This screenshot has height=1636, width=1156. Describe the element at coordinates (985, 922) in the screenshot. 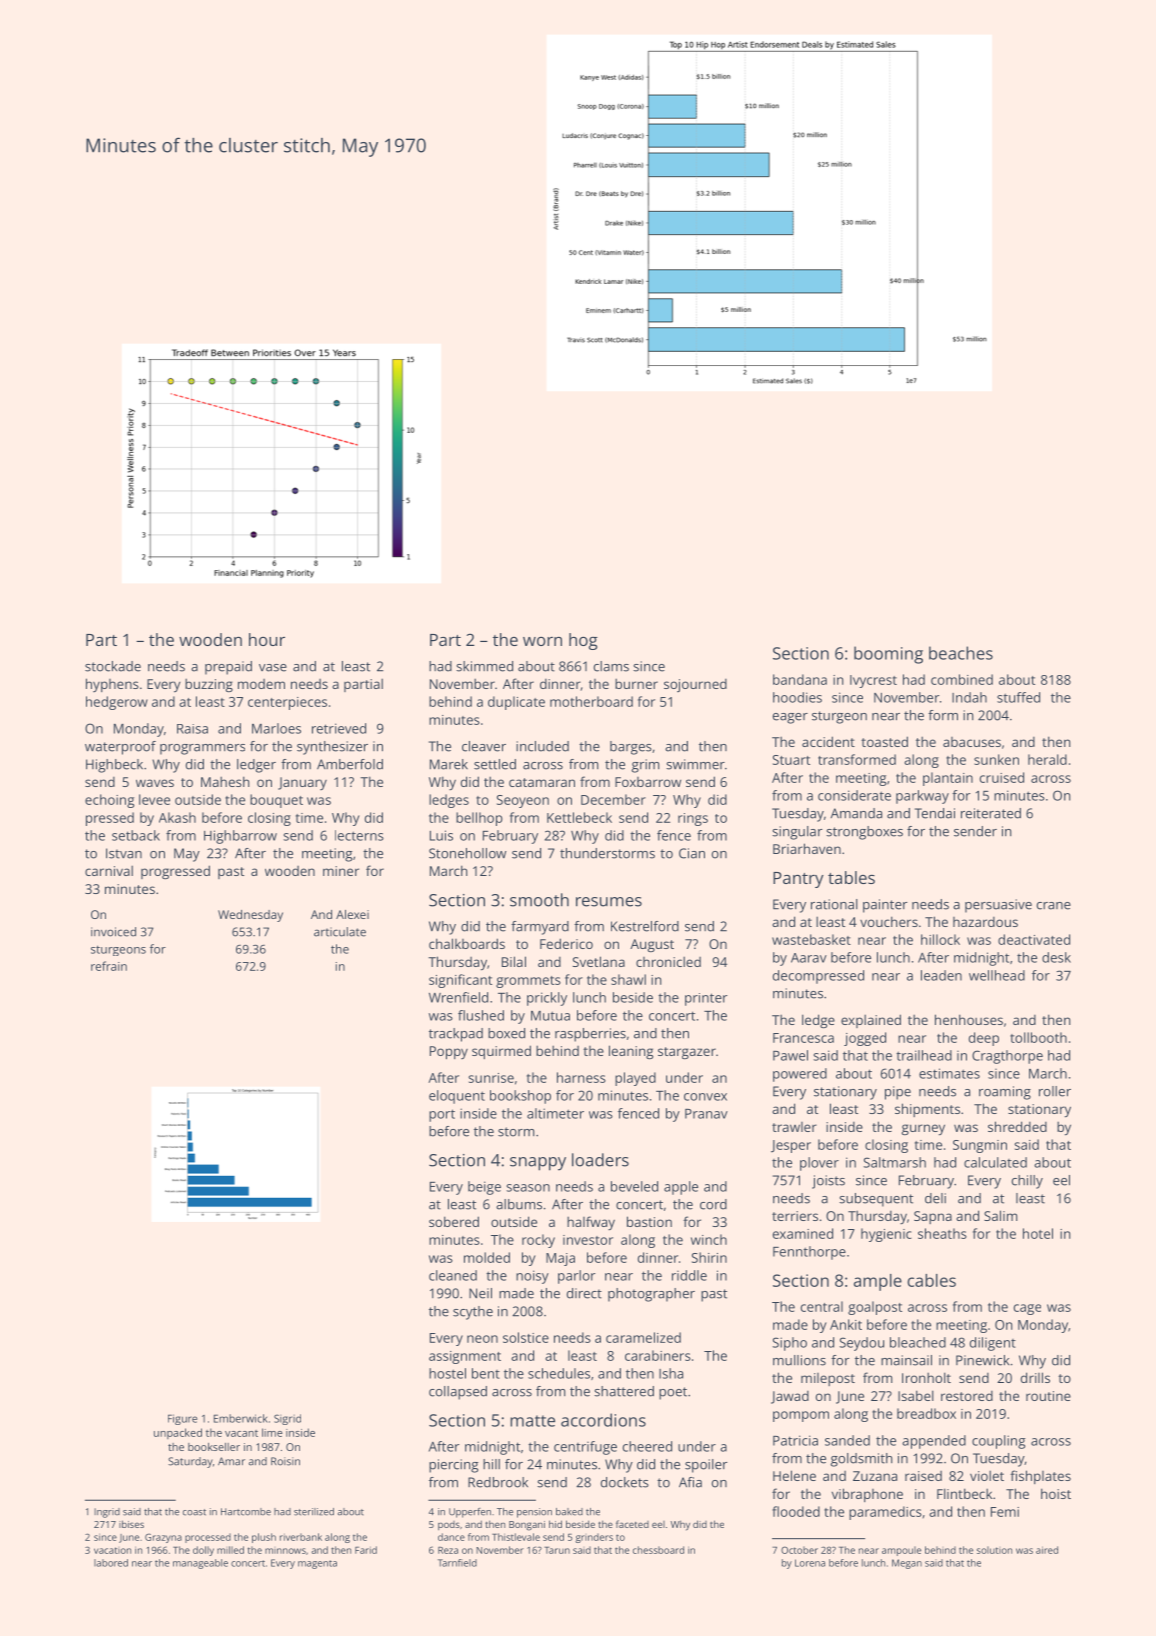

I see `hazardous` at that location.
